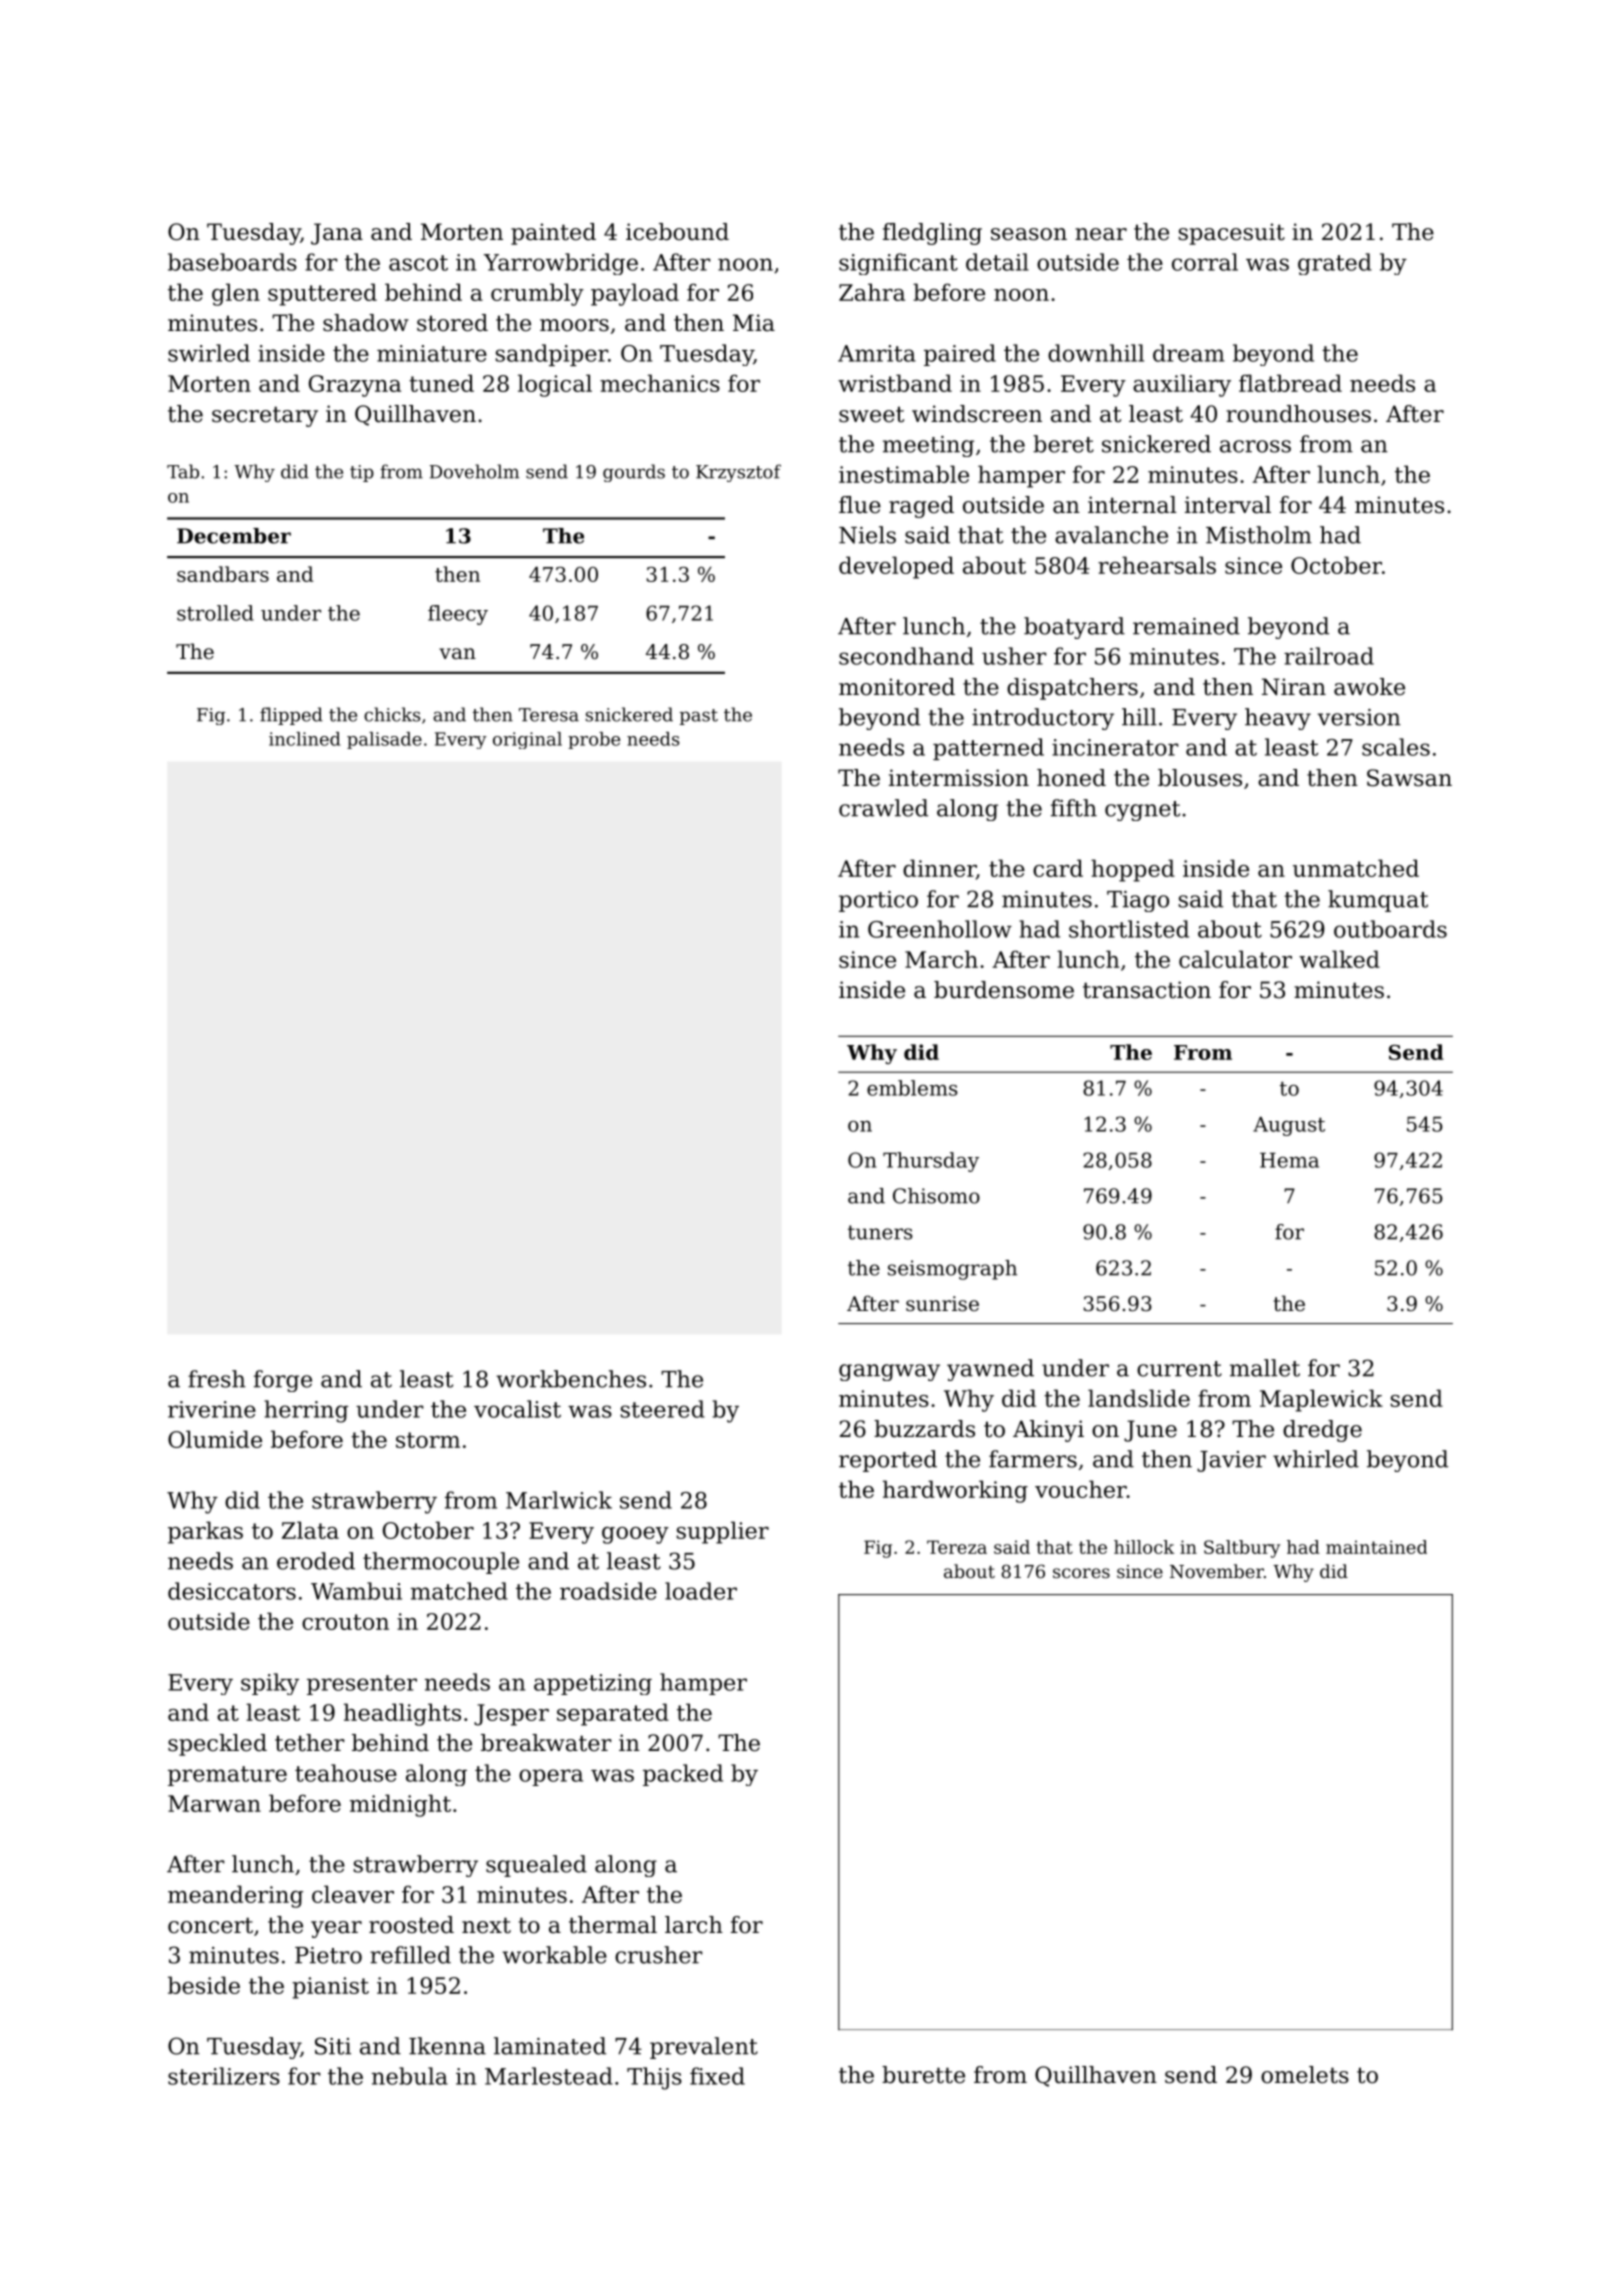 The width and height of the document is (1620, 2292). What do you see at coordinates (988, 749) in the document?
I see `patterned` at bounding box center [988, 749].
